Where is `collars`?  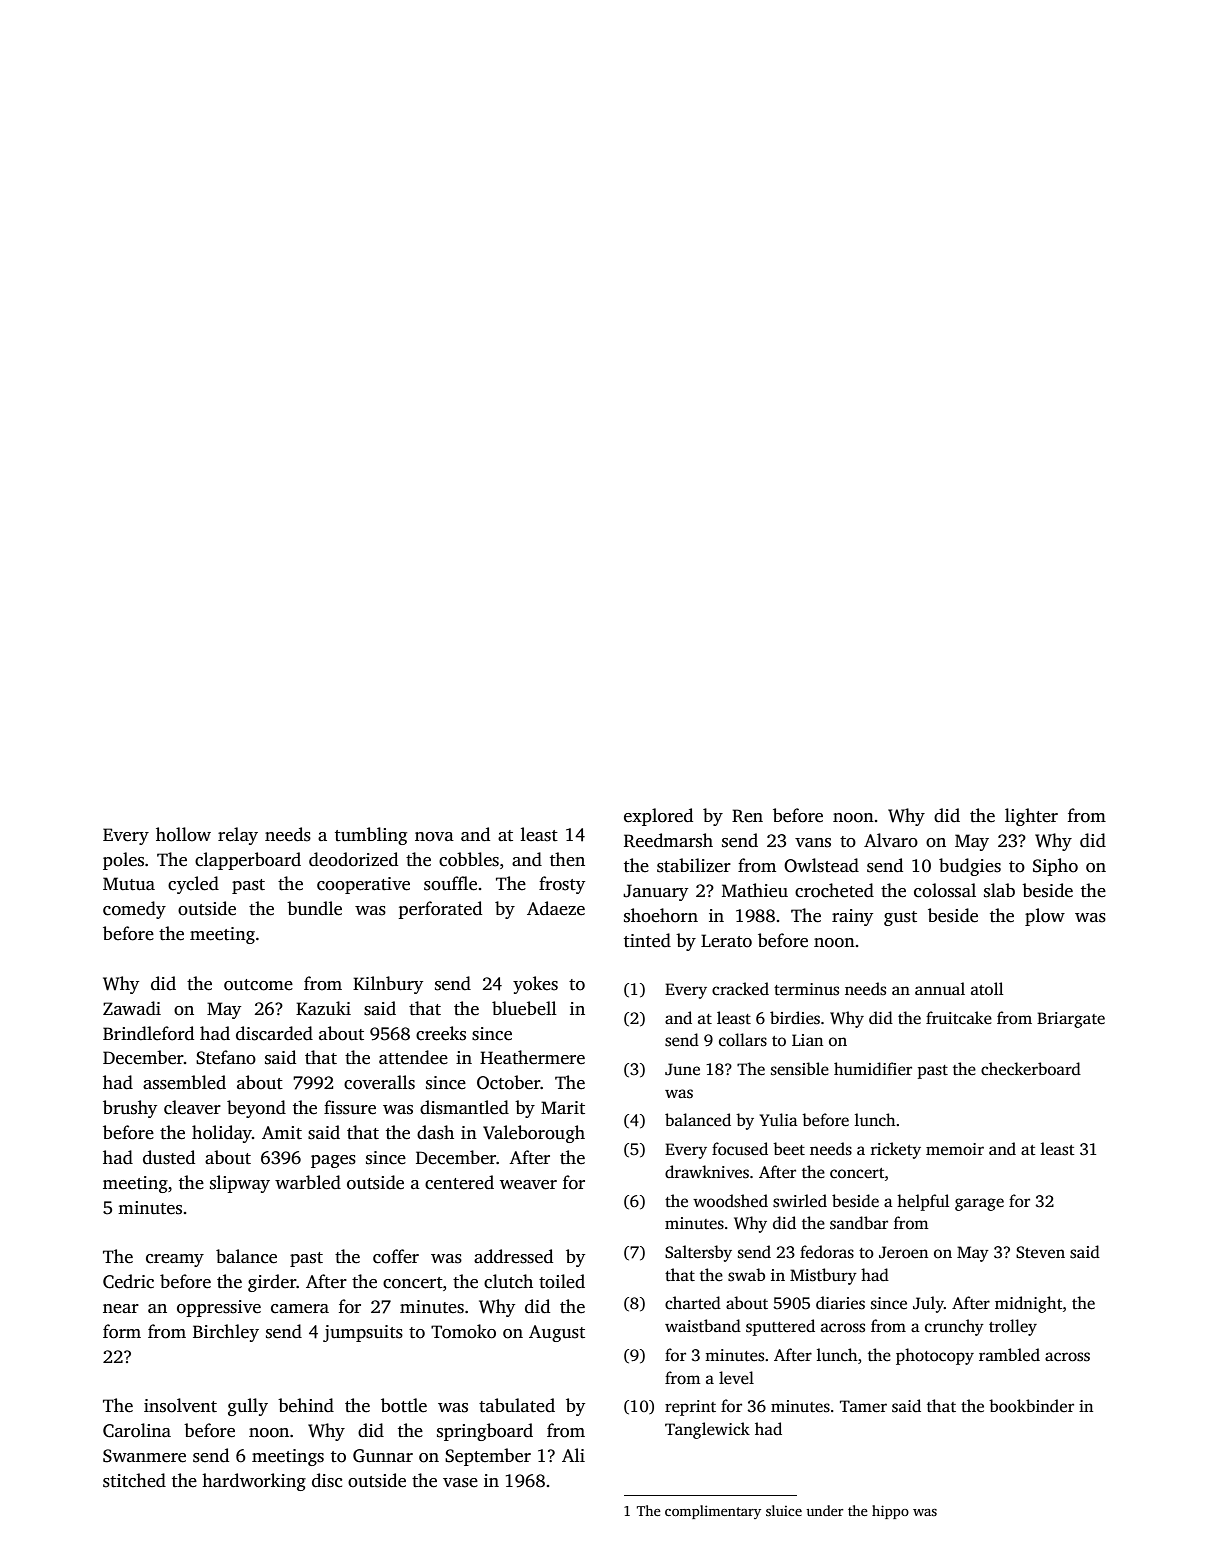 collars is located at coordinates (743, 1040).
